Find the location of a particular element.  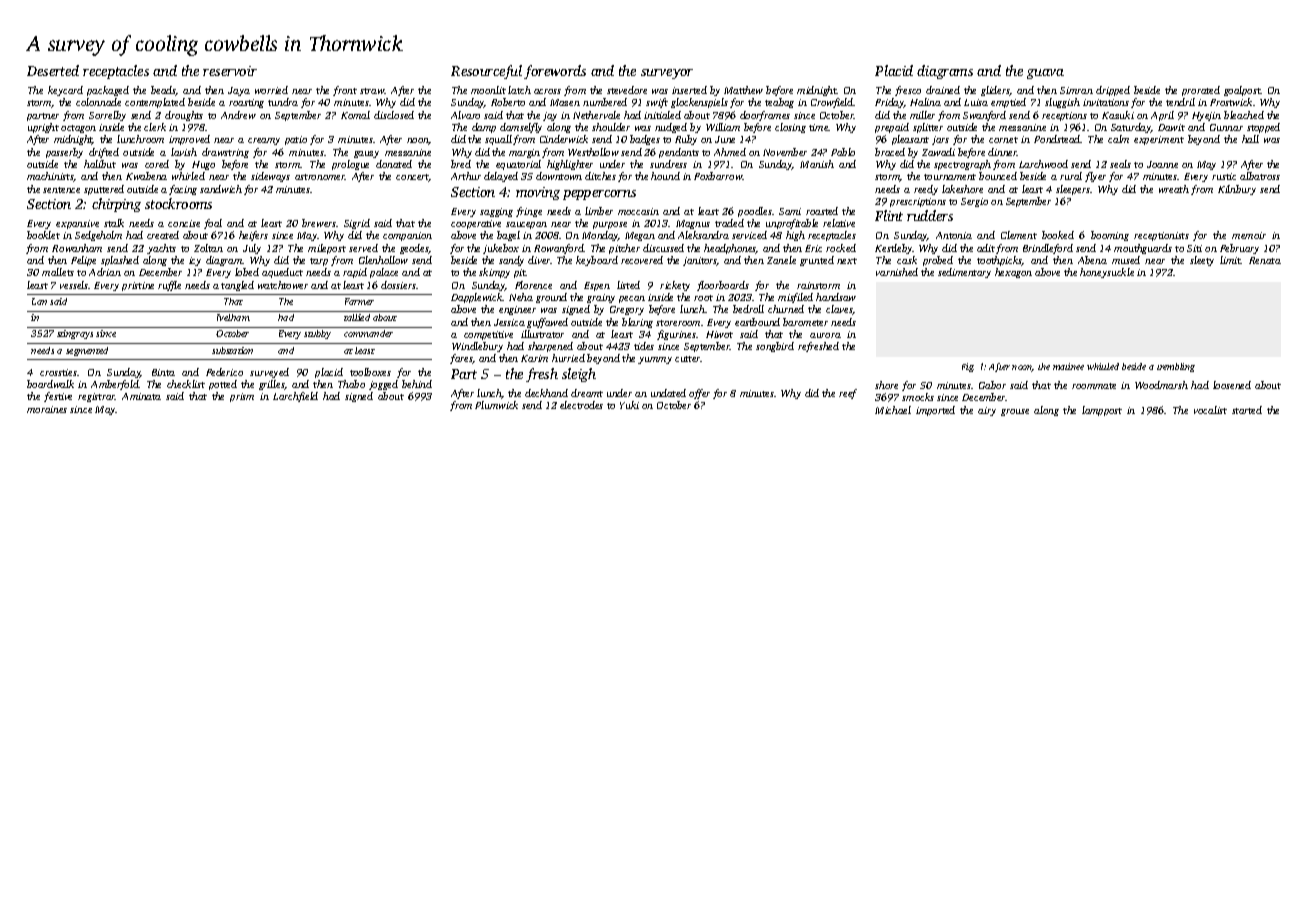

tides is located at coordinates (644, 346).
